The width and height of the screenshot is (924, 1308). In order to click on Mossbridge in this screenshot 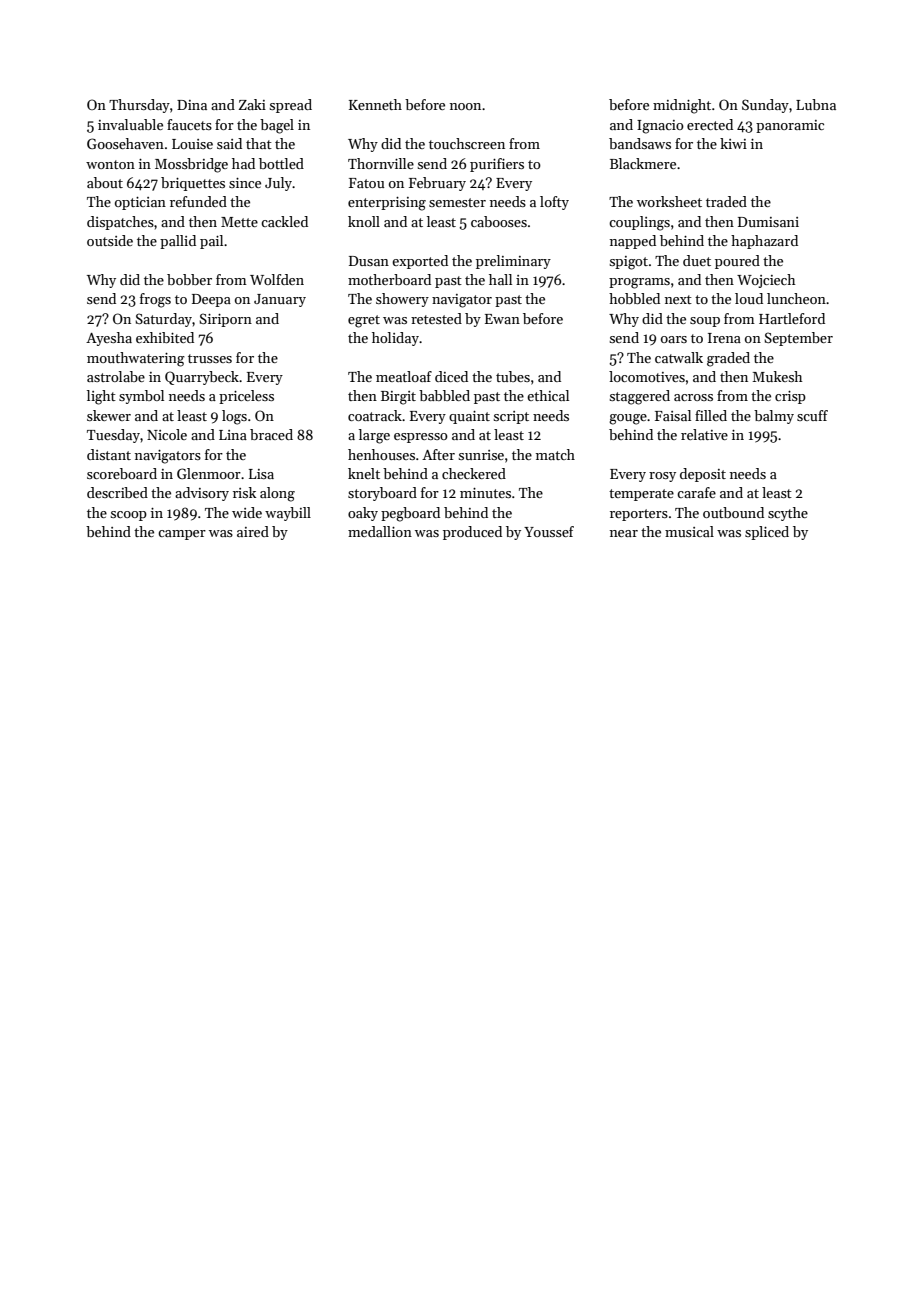, I will do `click(191, 165)`.
